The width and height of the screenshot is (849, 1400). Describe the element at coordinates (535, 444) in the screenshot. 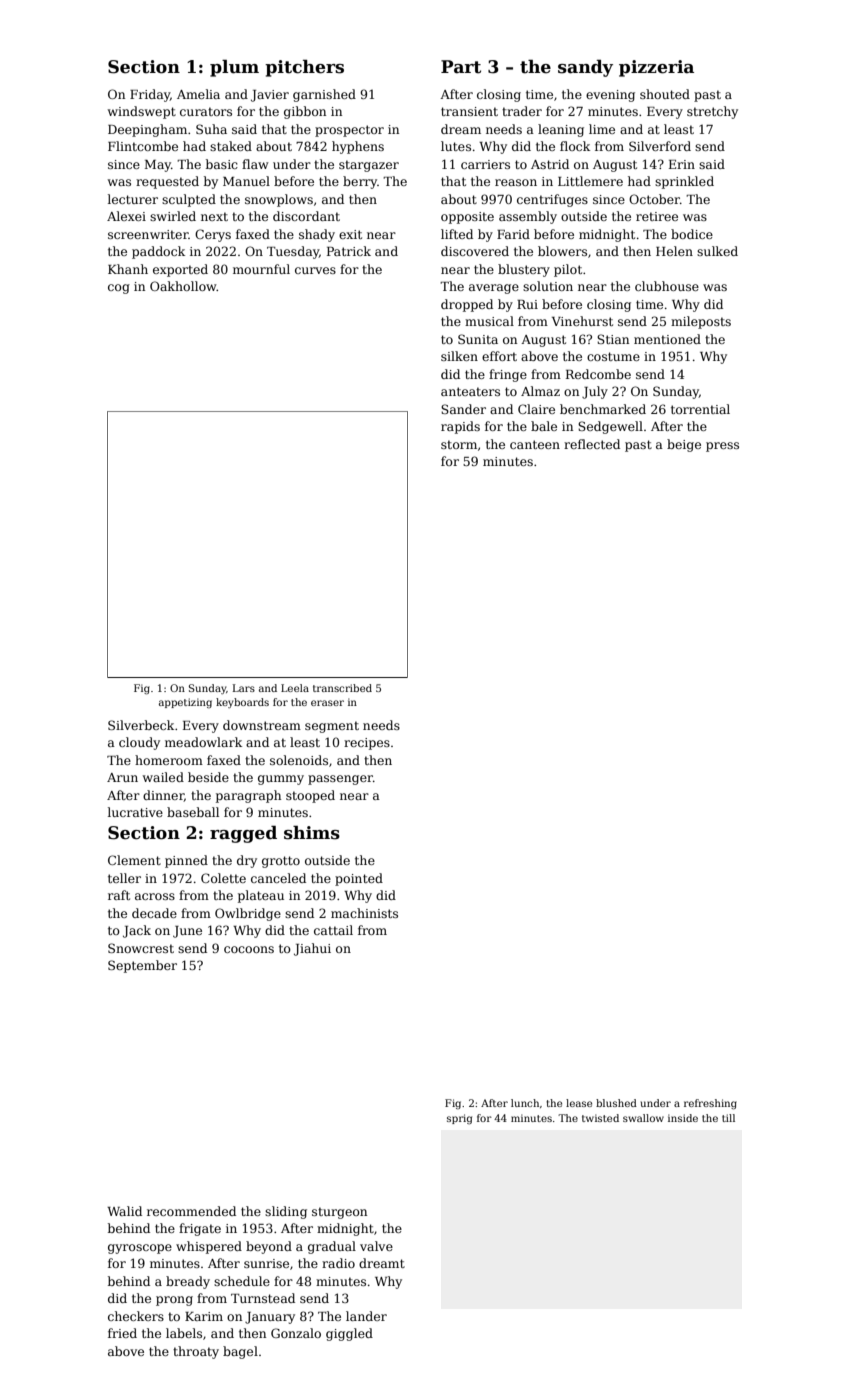

I see `canteen` at that location.
